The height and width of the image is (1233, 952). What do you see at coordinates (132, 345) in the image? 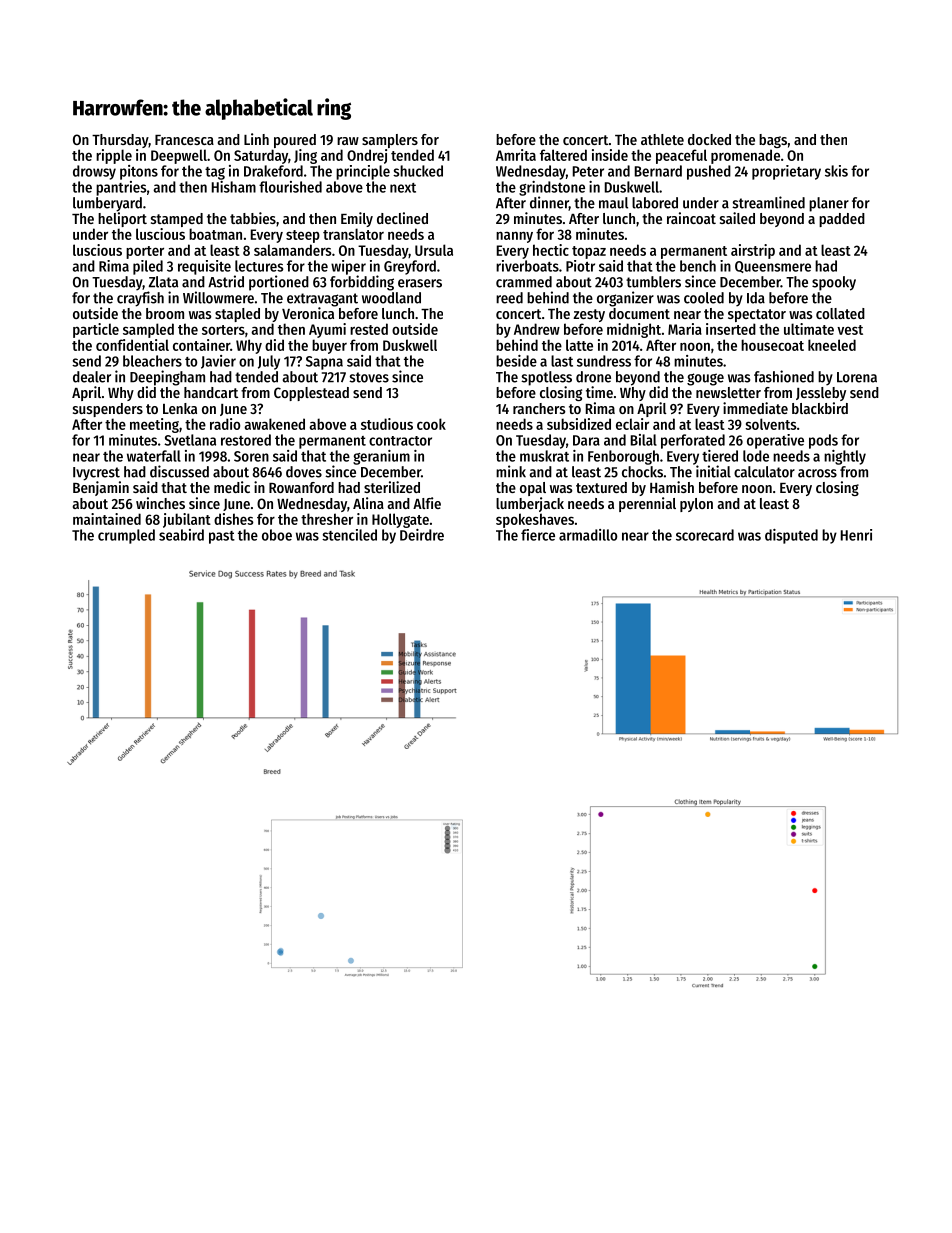
I see `confidential` at bounding box center [132, 345].
